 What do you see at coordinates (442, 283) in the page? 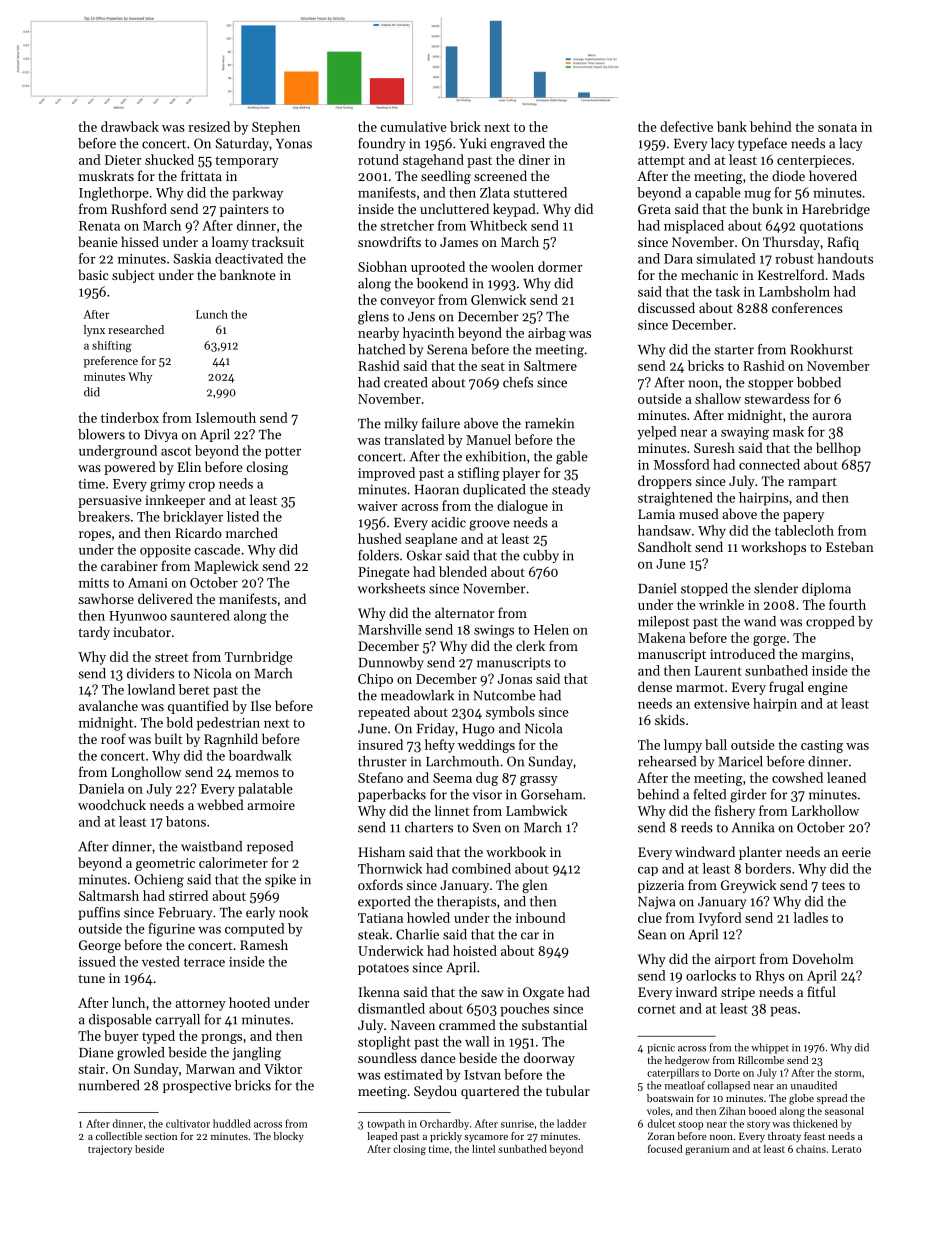
I see `bookend` at bounding box center [442, 283].
